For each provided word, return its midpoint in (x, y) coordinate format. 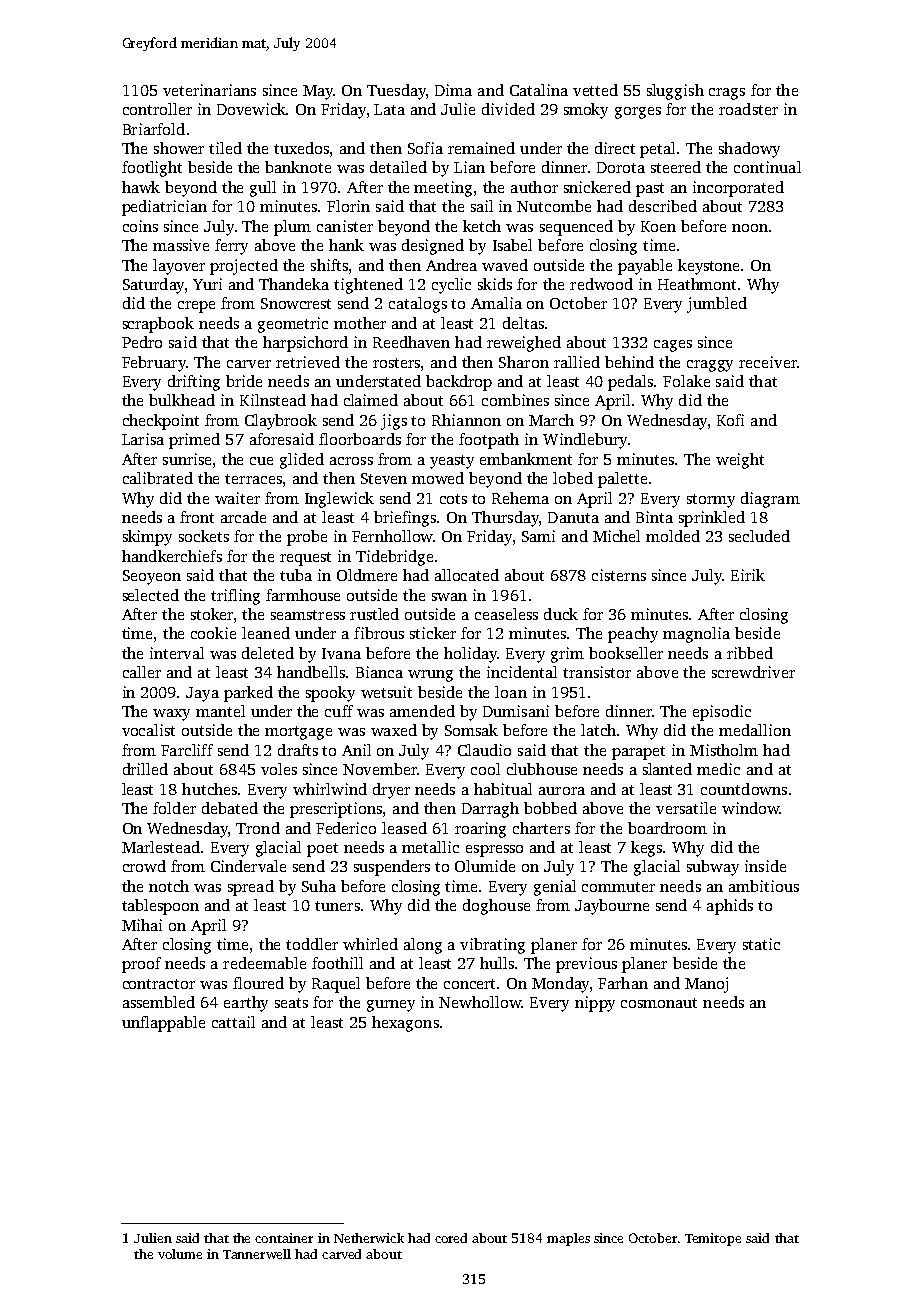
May (318, 92)
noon (750, 228)
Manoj (706, 985)
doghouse (496, 907)
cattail (233, 1022)
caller (142, 672)
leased (404, 828)
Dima (453, 90)
